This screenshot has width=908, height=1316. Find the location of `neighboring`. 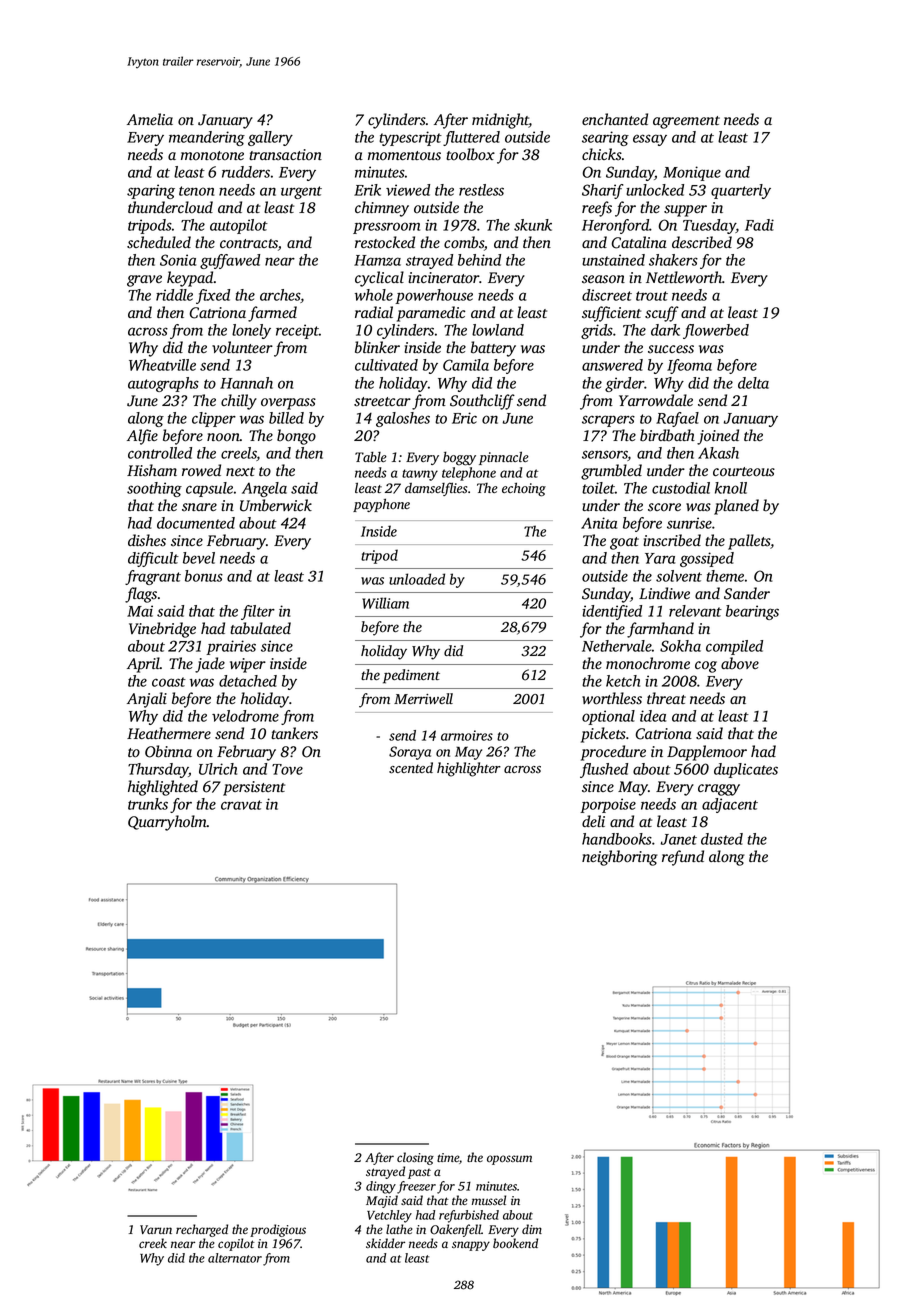

neighboring is located at coordinates (620, 858).
